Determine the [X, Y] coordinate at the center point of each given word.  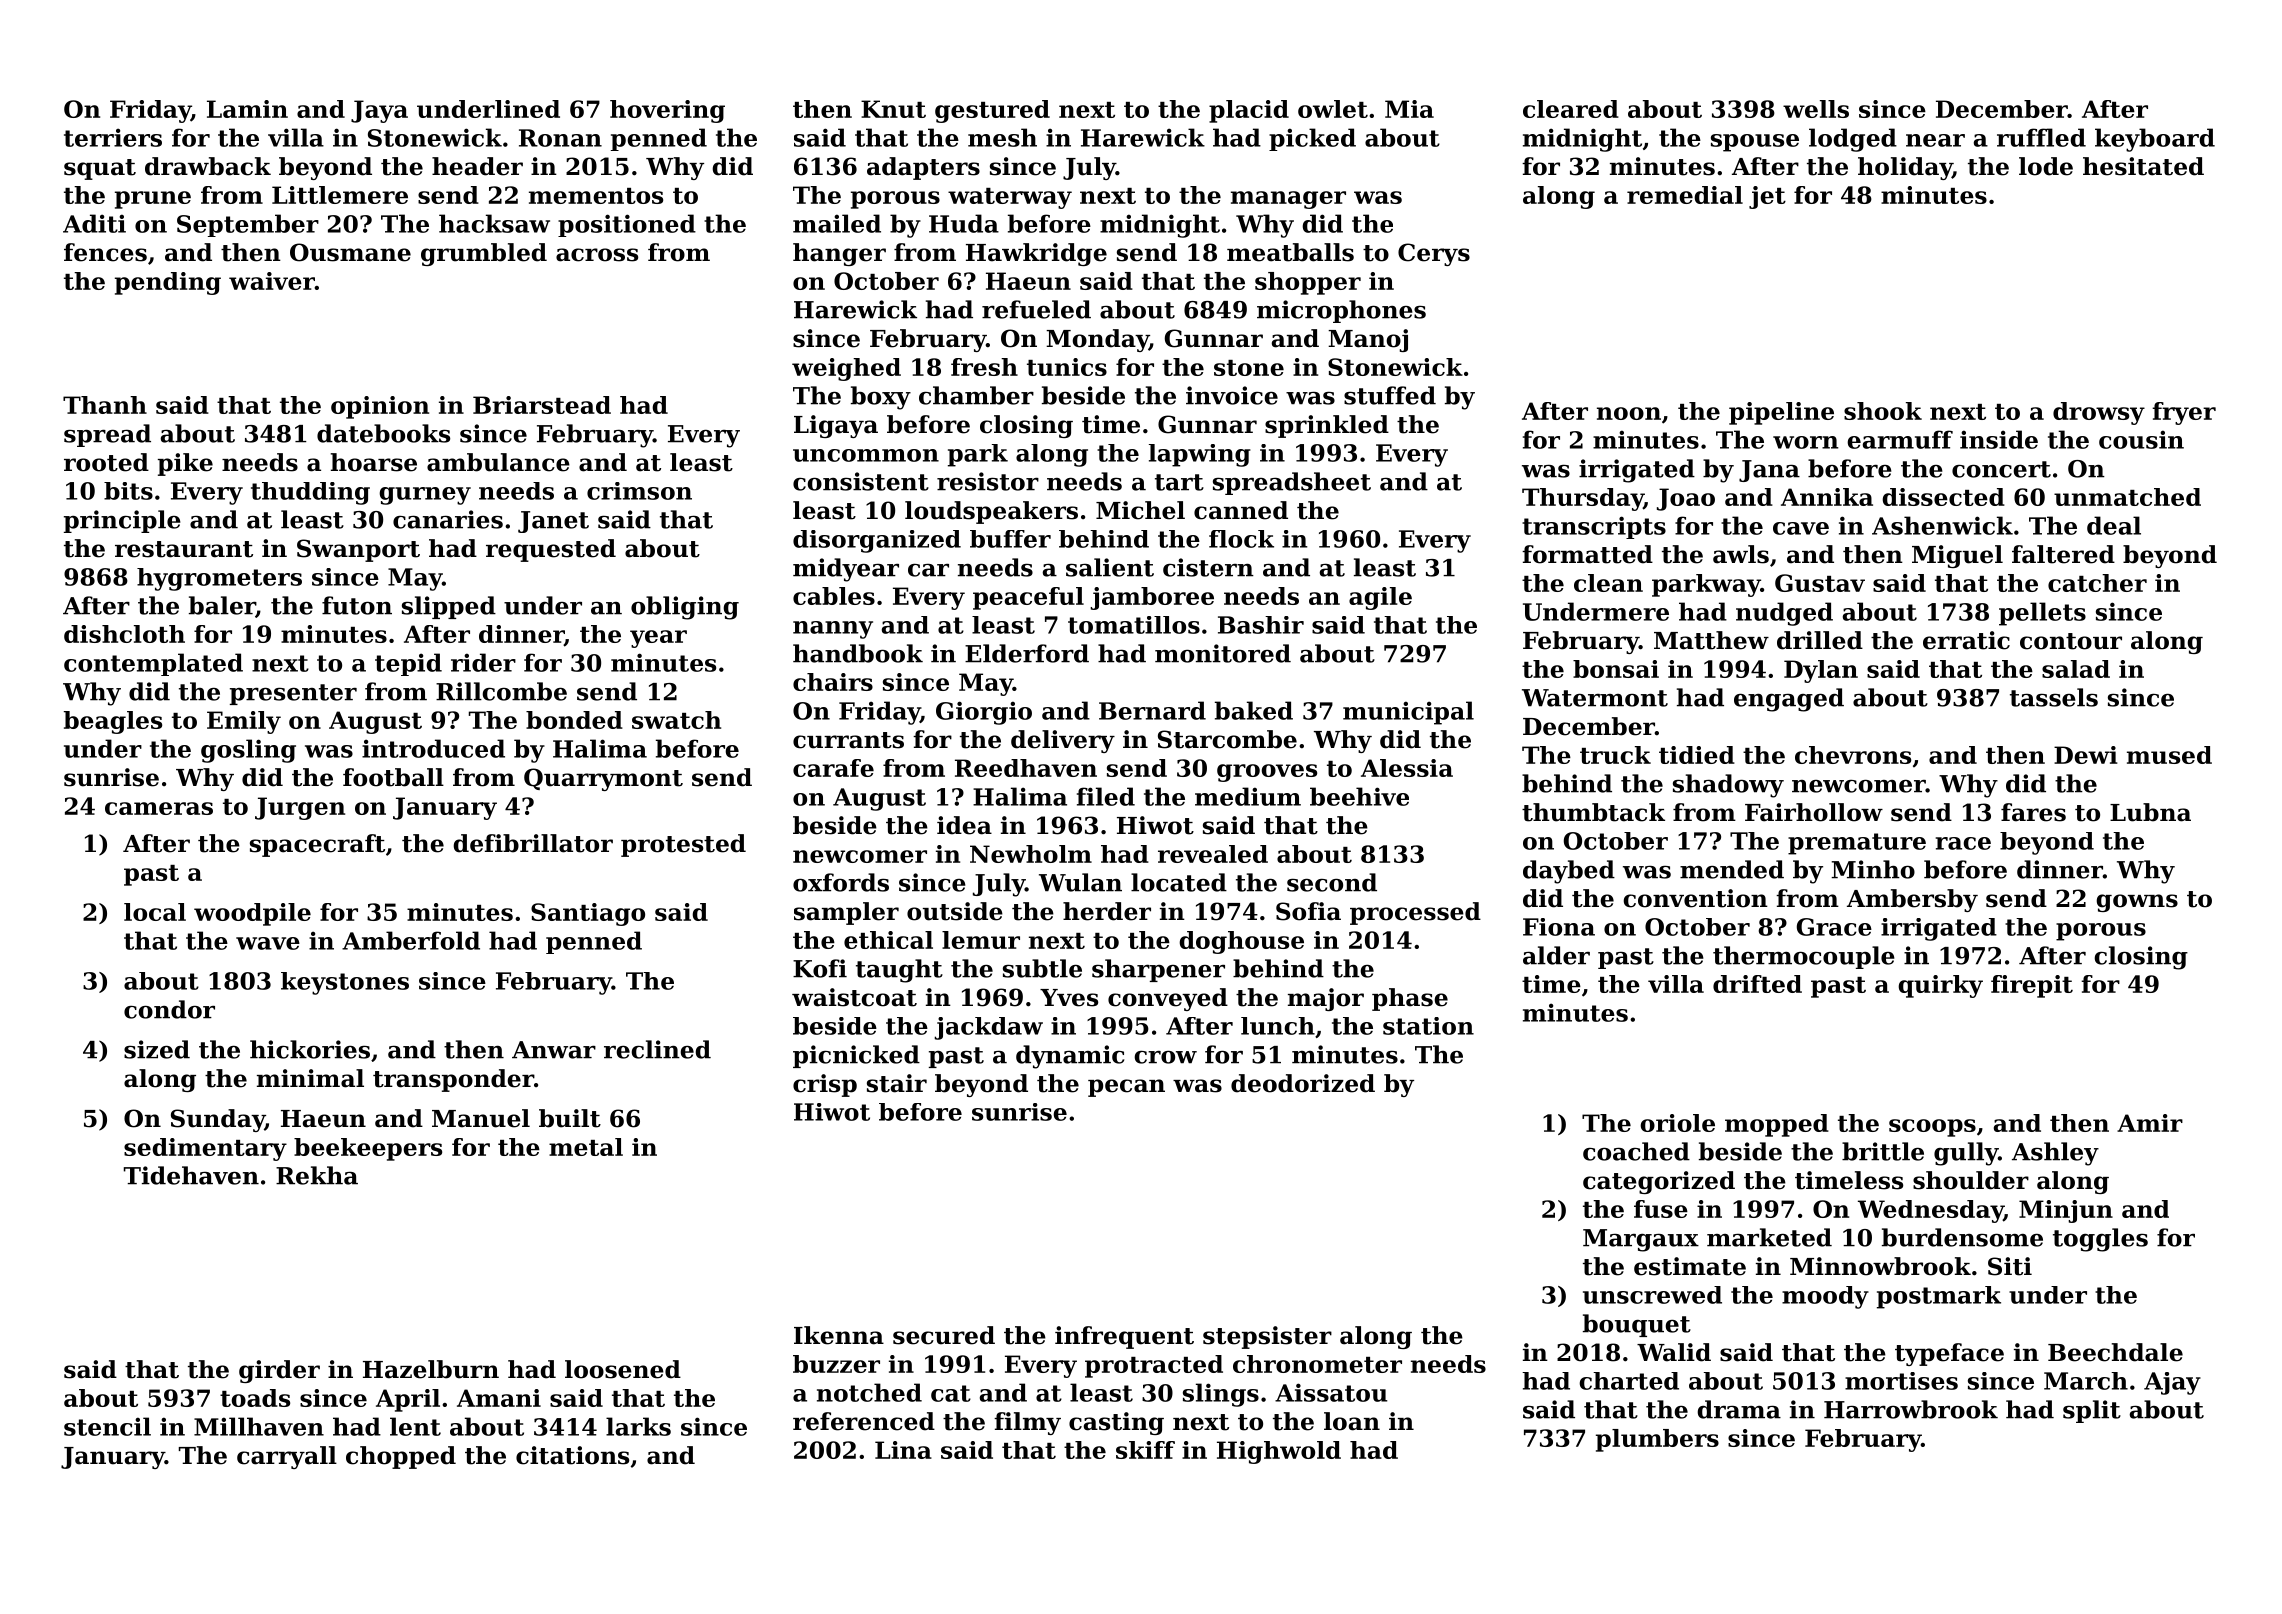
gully [1966, 1154]
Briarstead [542, 405]
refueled [1036, 309]
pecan [1126, 1088]
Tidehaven [191, 1175]
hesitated [2143, 166]
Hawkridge [1036, 254]
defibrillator [533, 843]
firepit [2032, 986]
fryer [2184, 413]
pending [168, 283]
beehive [1359, 796]
